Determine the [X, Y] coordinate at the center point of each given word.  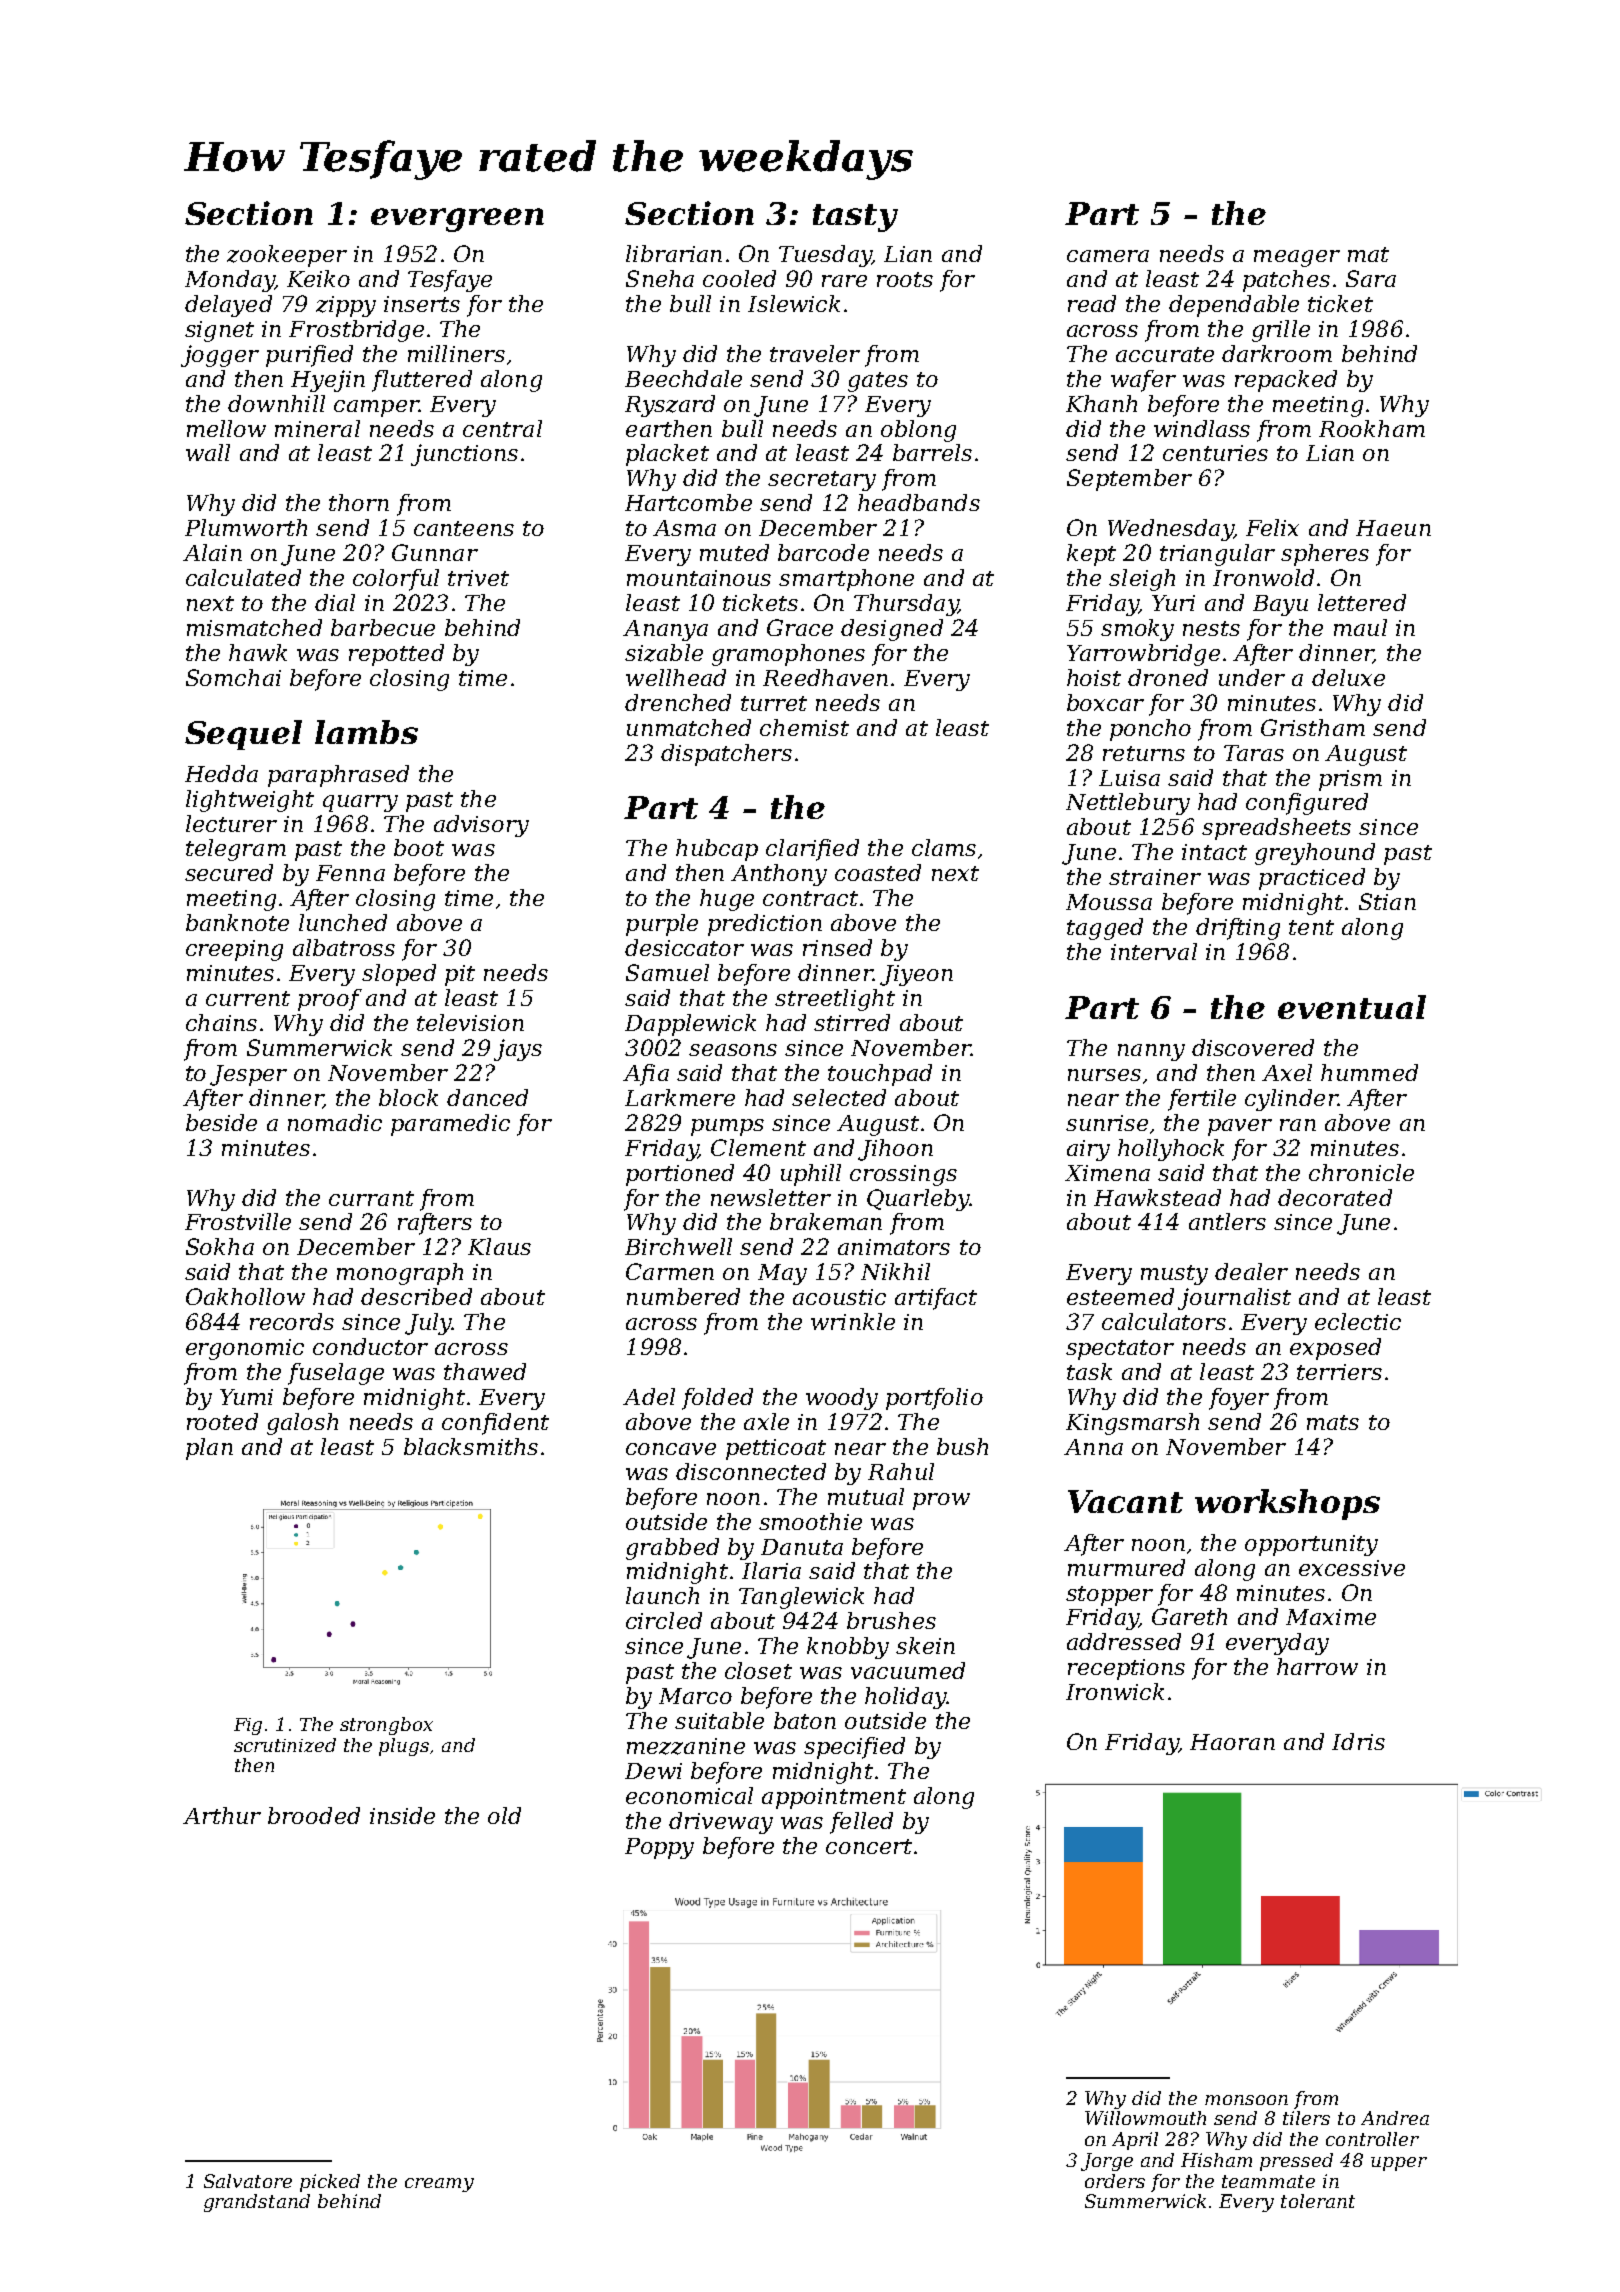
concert [869, 1846]
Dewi [653, 1771]
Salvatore [248, 2181]
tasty [855, 218]
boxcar [1105, 702]
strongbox [386, 1726]
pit [460, 975]
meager [1297, 258]
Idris [1358, 1741]
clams [944, 847]
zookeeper [287, 256]
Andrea [1395, 2118]
